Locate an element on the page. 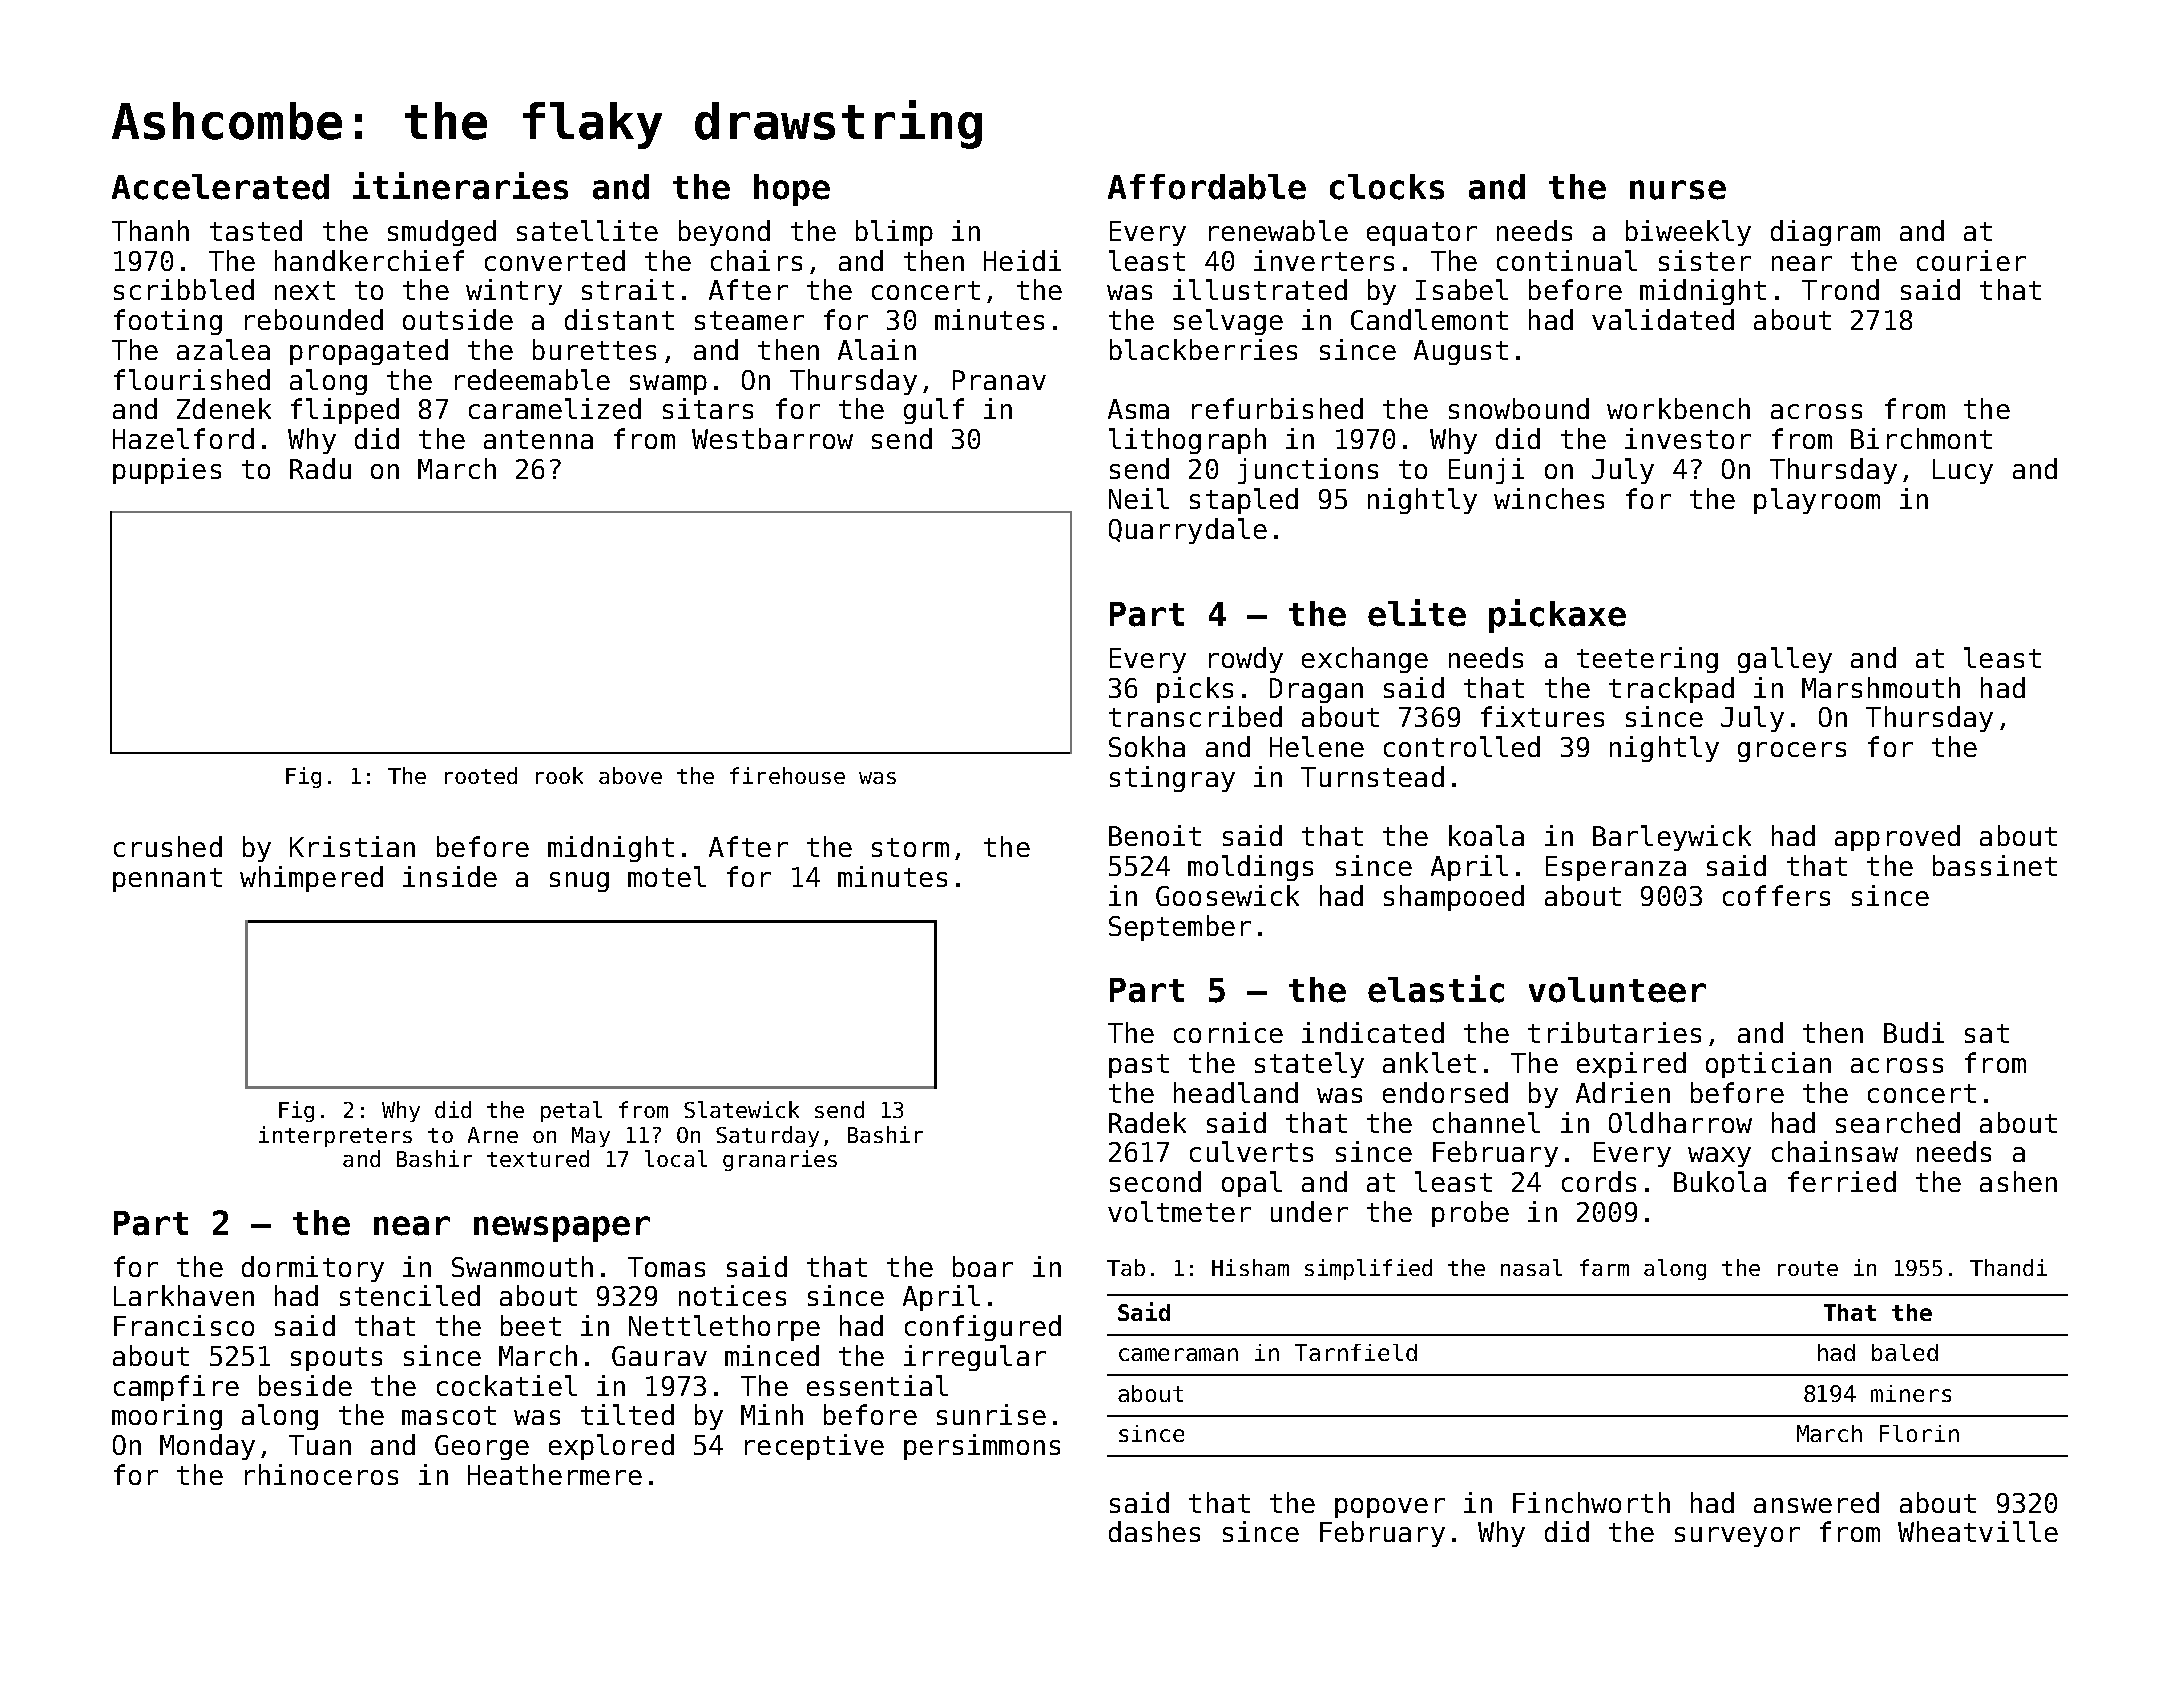 Image resolution: width=2178 pixels, height=1683 pixels. Accelerated is located at coordinates (220, 187).
